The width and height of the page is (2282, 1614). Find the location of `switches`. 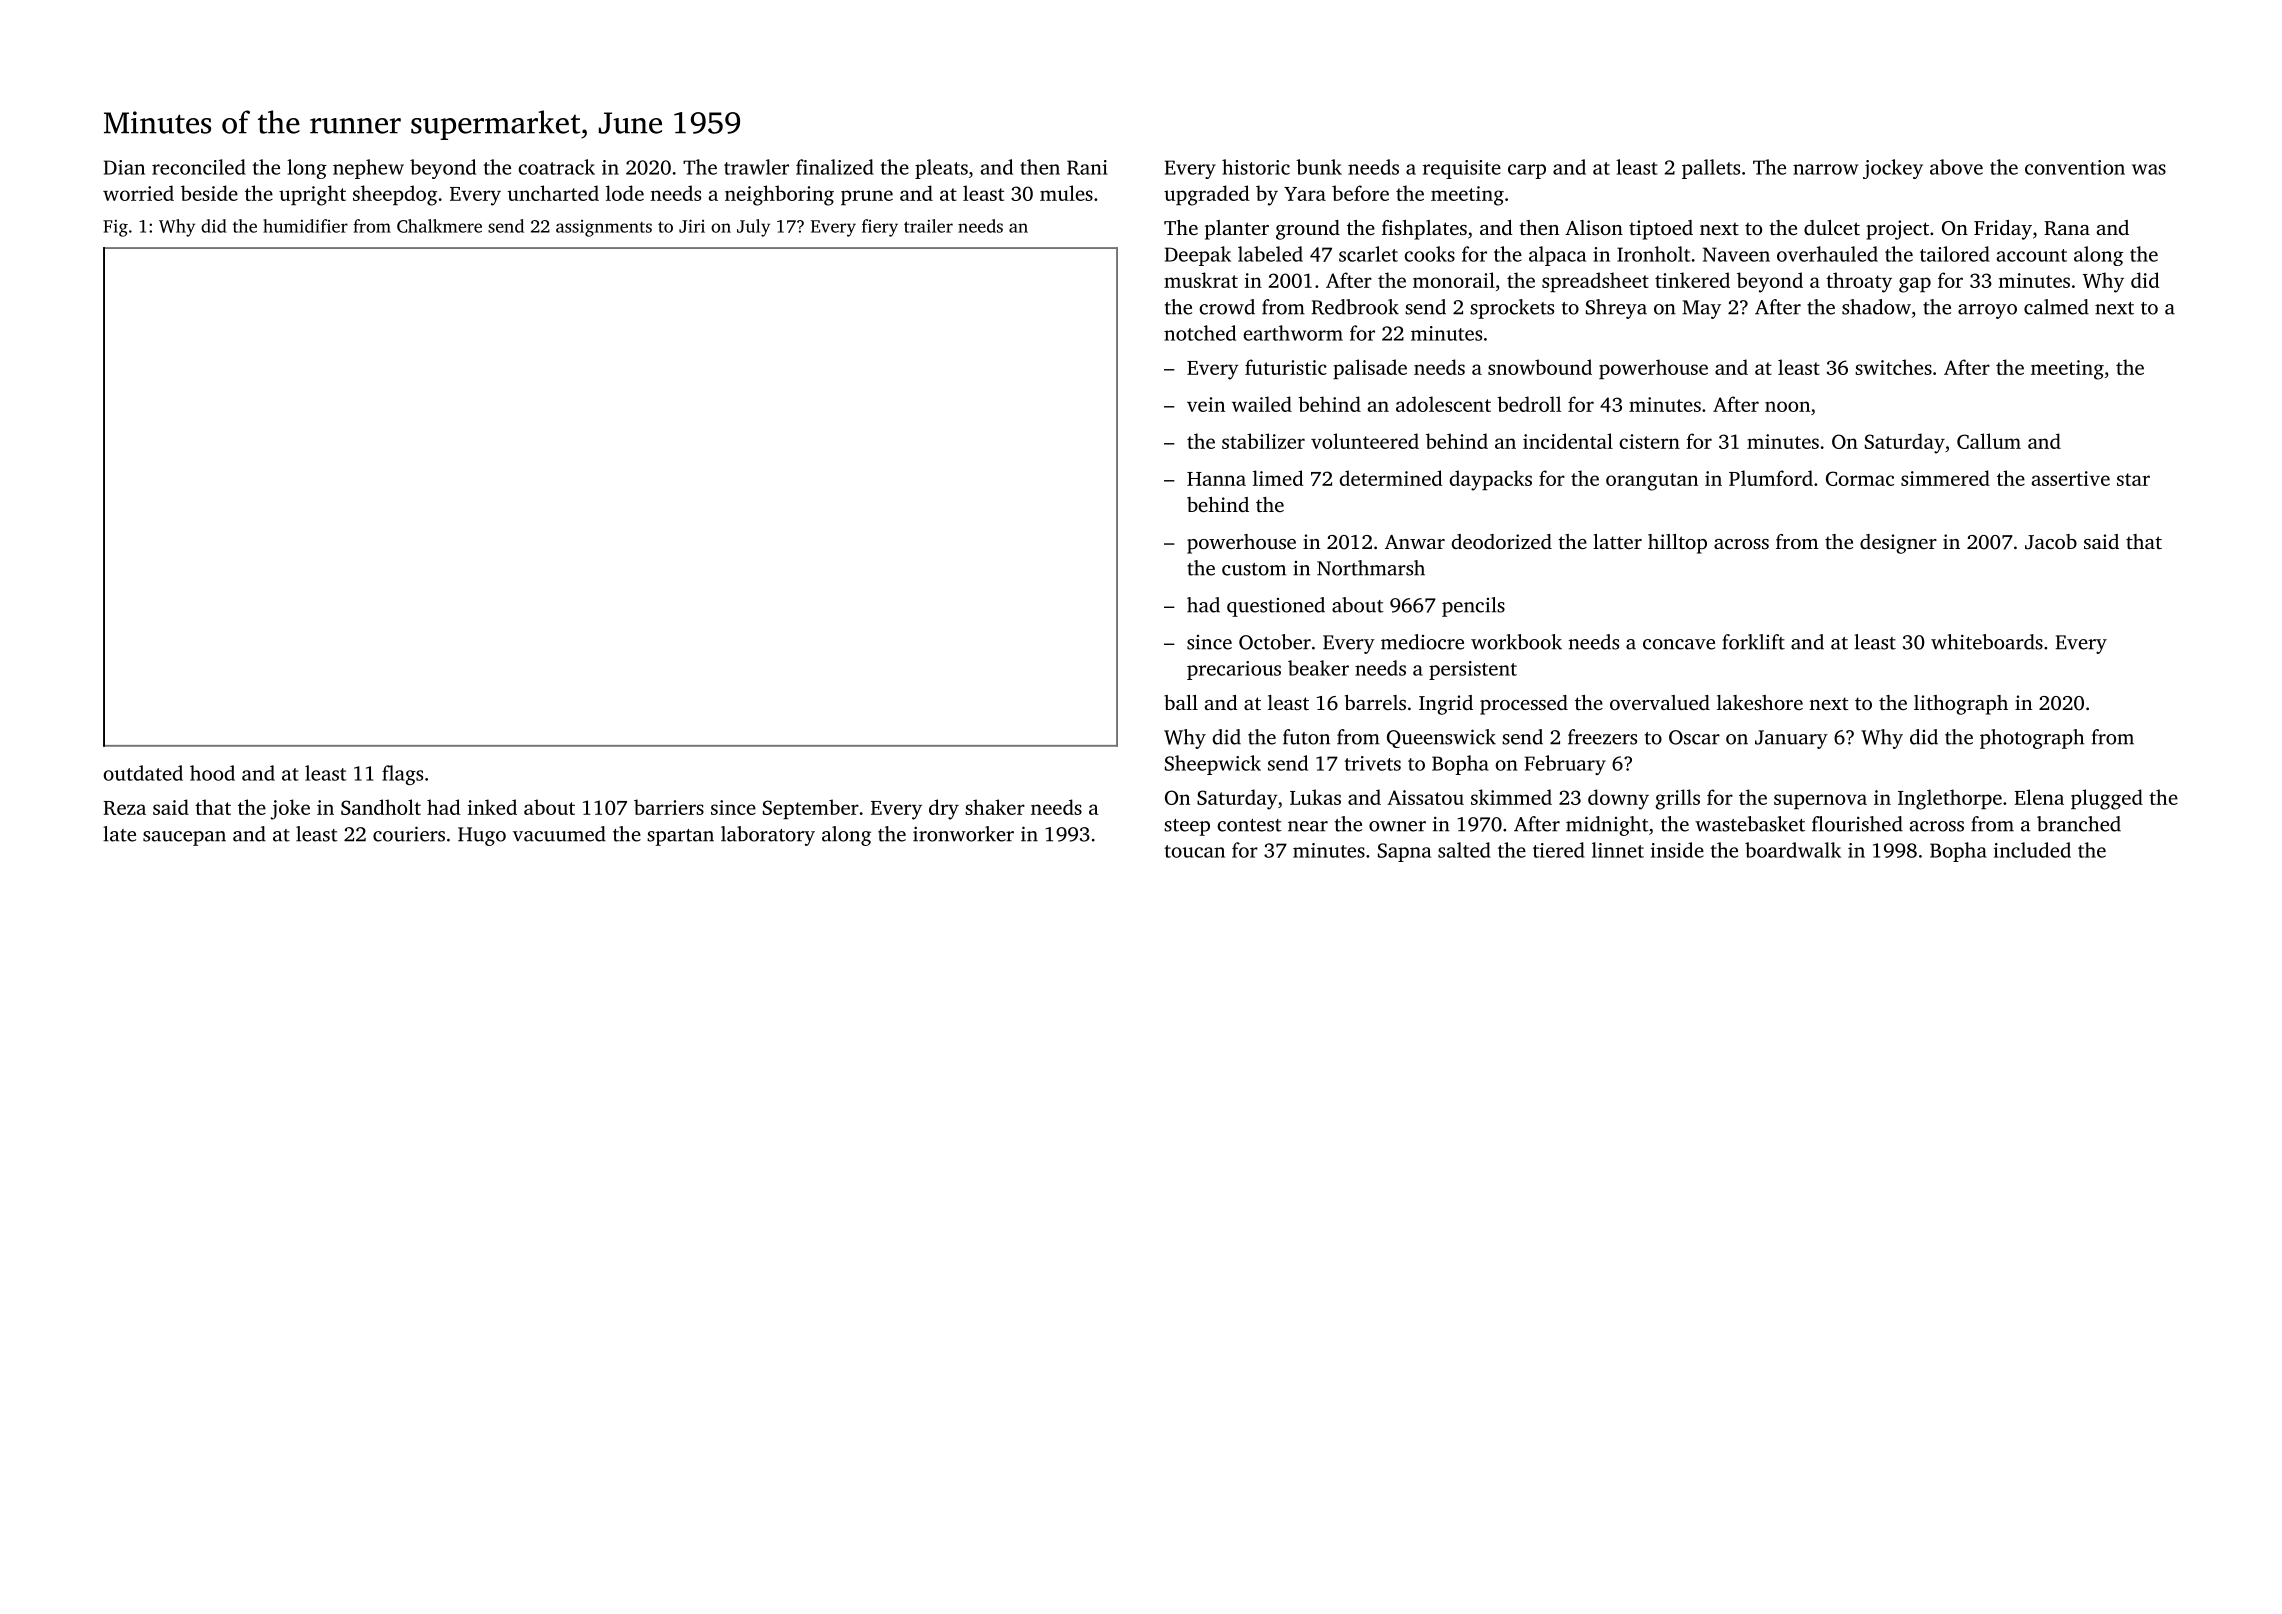

switches is located at coordinates (1893, 367).
